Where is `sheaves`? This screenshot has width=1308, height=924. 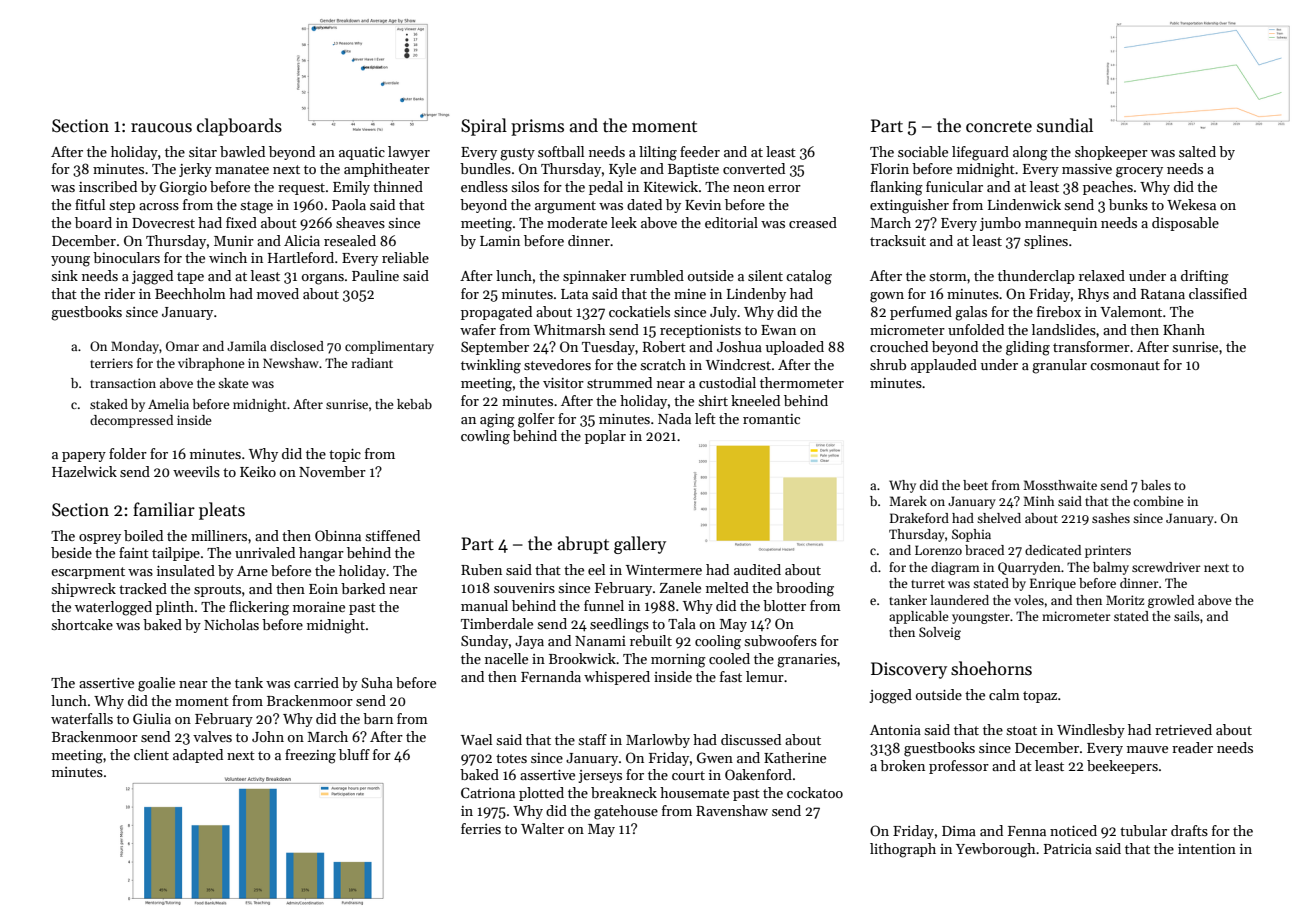
sheaves is located at coordinates (360, 222).
